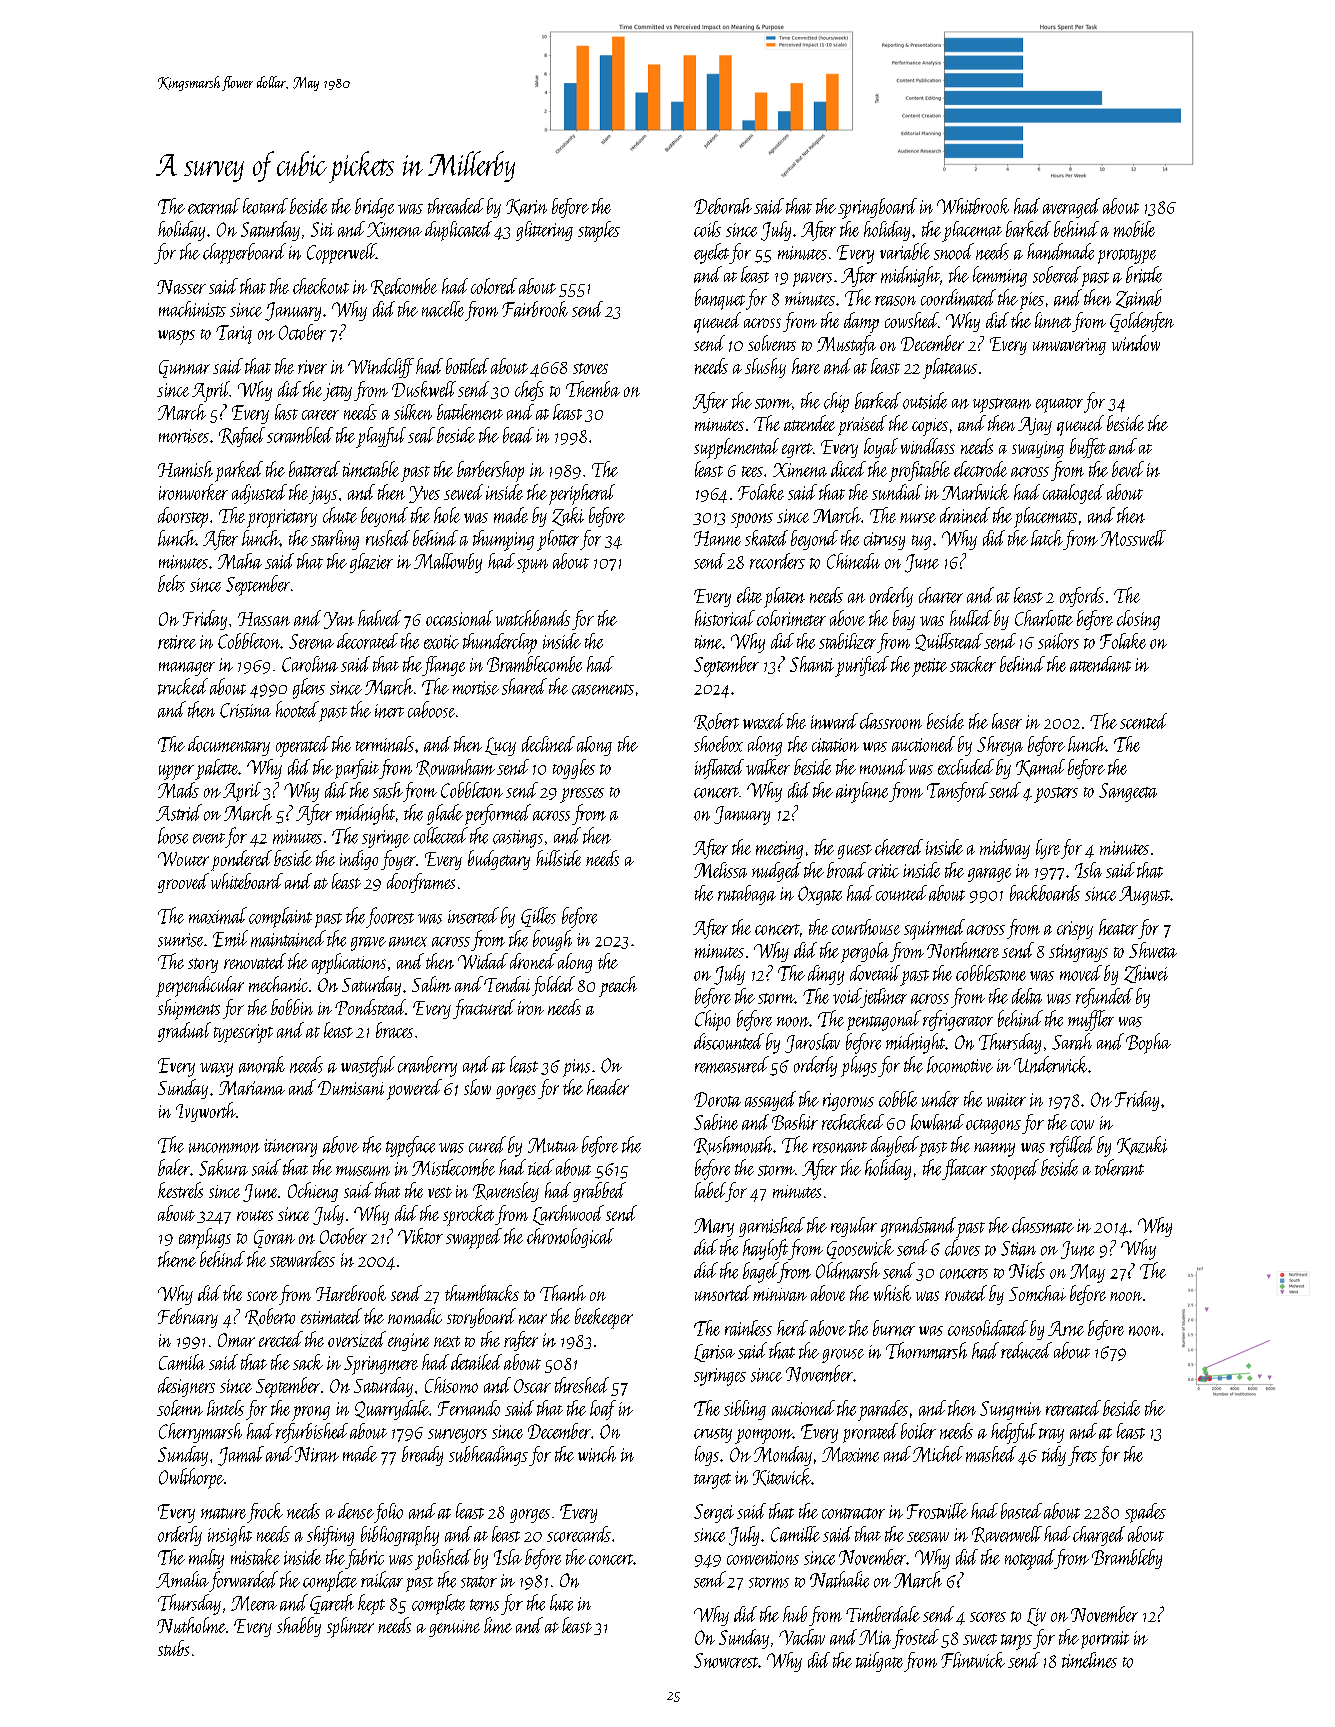 The width and height of the screenshot is (1335, 1727). Describe the element at coordinates (720, 299) in the screenshot. I see `banquet` at that location.
